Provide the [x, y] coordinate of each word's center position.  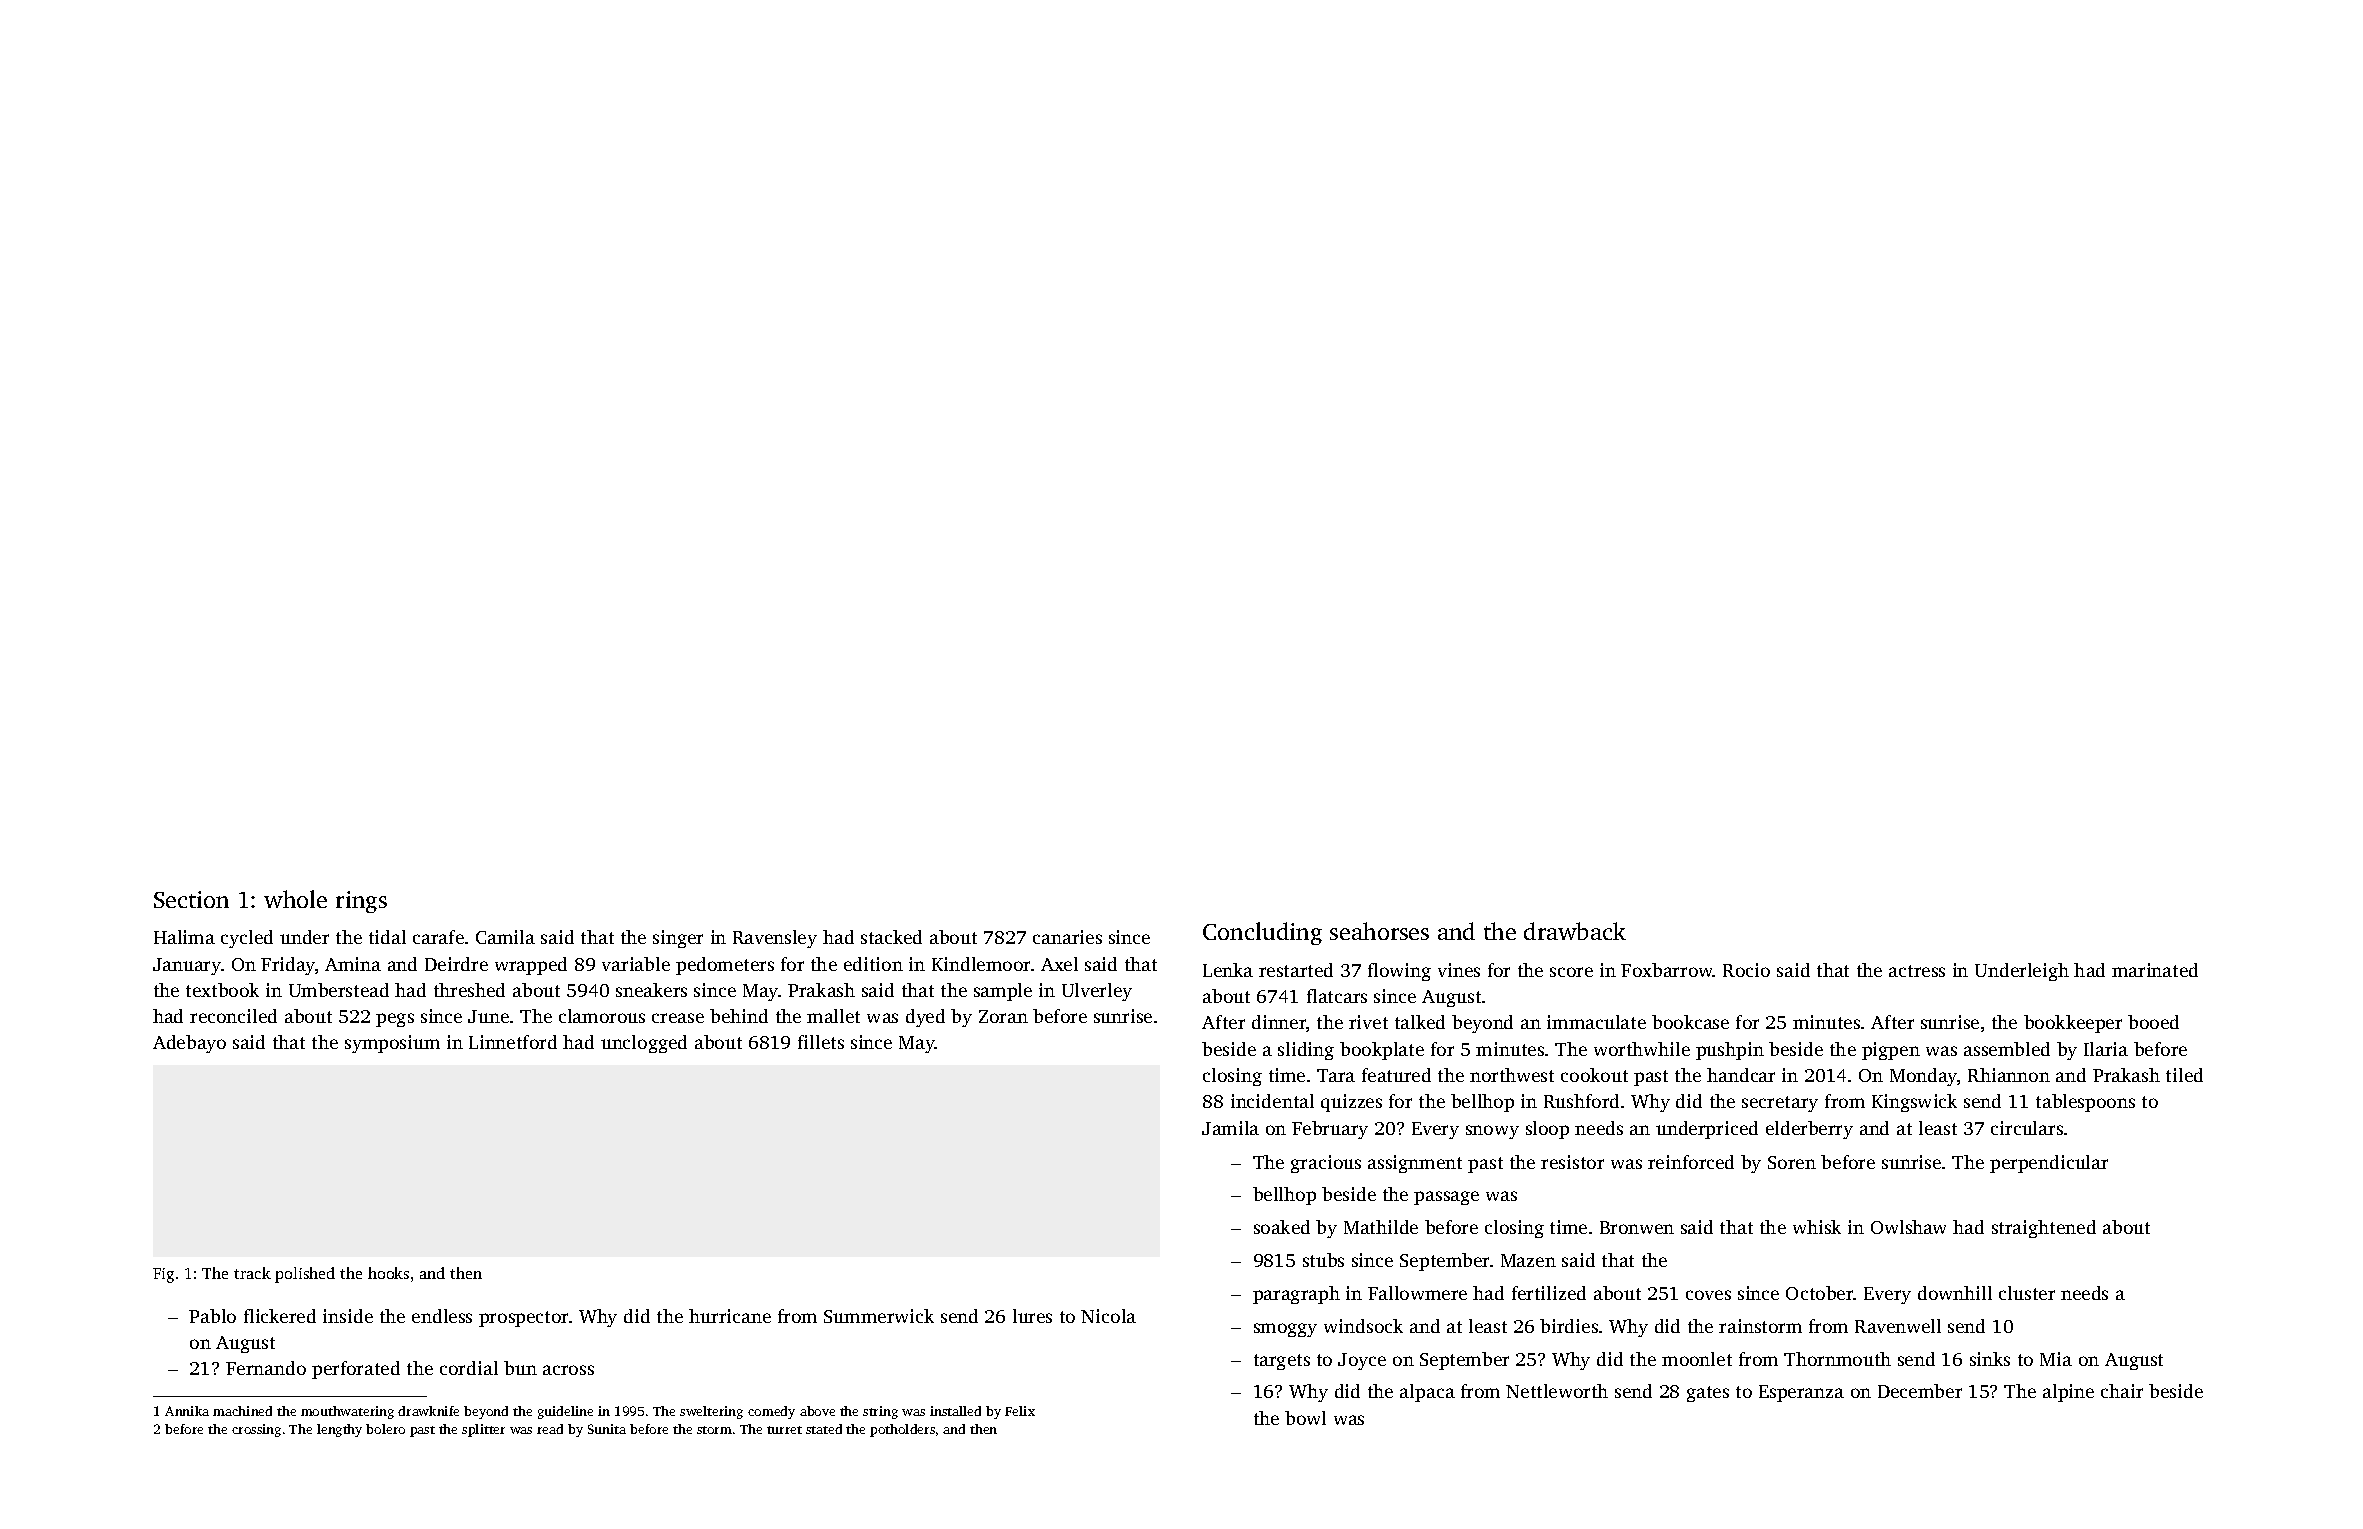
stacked [891, 937]
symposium [392, 1044]
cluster [2027, 1293]
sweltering [711, 1412]
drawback [1575, 931]
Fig [163, 1275]
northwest [1512, 1075]
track [252, 1273]
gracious [1326, 1164]
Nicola [1108, 1316]
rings [361, 902]
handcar [1741, 1075]
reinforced [1691, 1162]
